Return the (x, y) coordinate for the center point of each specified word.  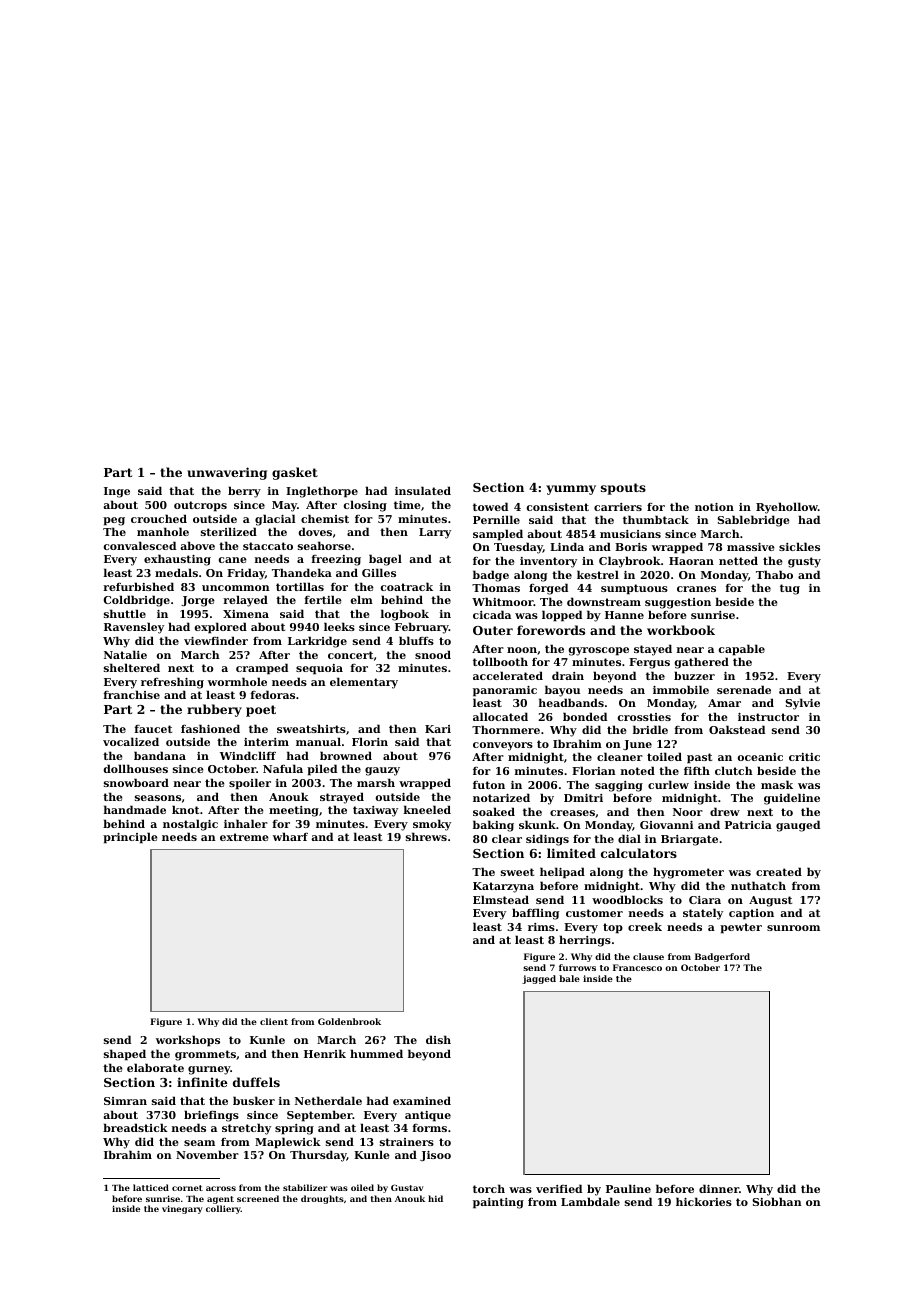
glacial (275, 520)
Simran (125, 1101)
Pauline (628, 1188)
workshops (188, 1041)
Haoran (691, 561)
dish (438, 1039)
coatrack (407, 586)
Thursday (318, 1156)
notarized (501, 797)
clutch (734, 770)
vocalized (131, 741)
